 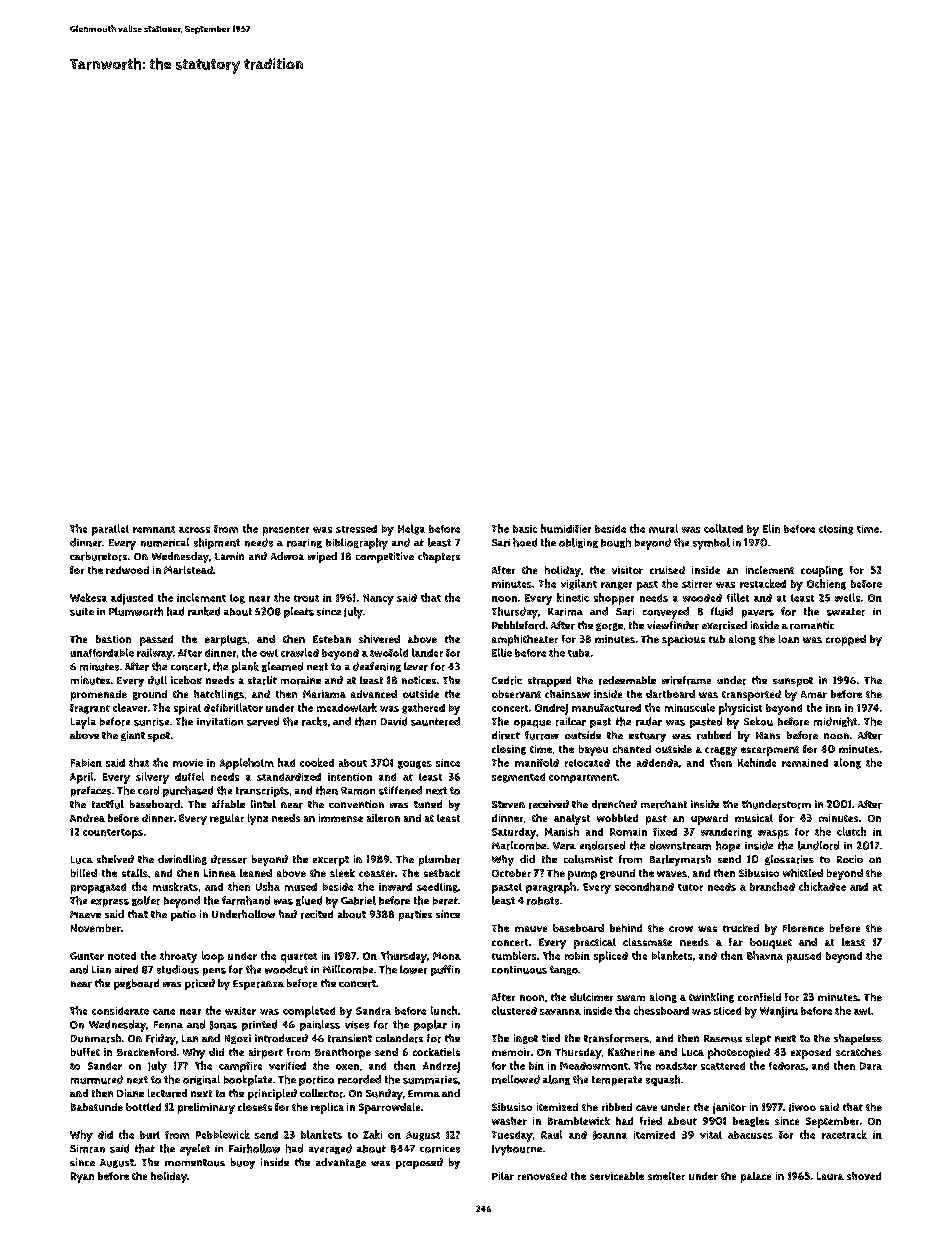 I want to click on campfire, so click(x=240, y=1067).
